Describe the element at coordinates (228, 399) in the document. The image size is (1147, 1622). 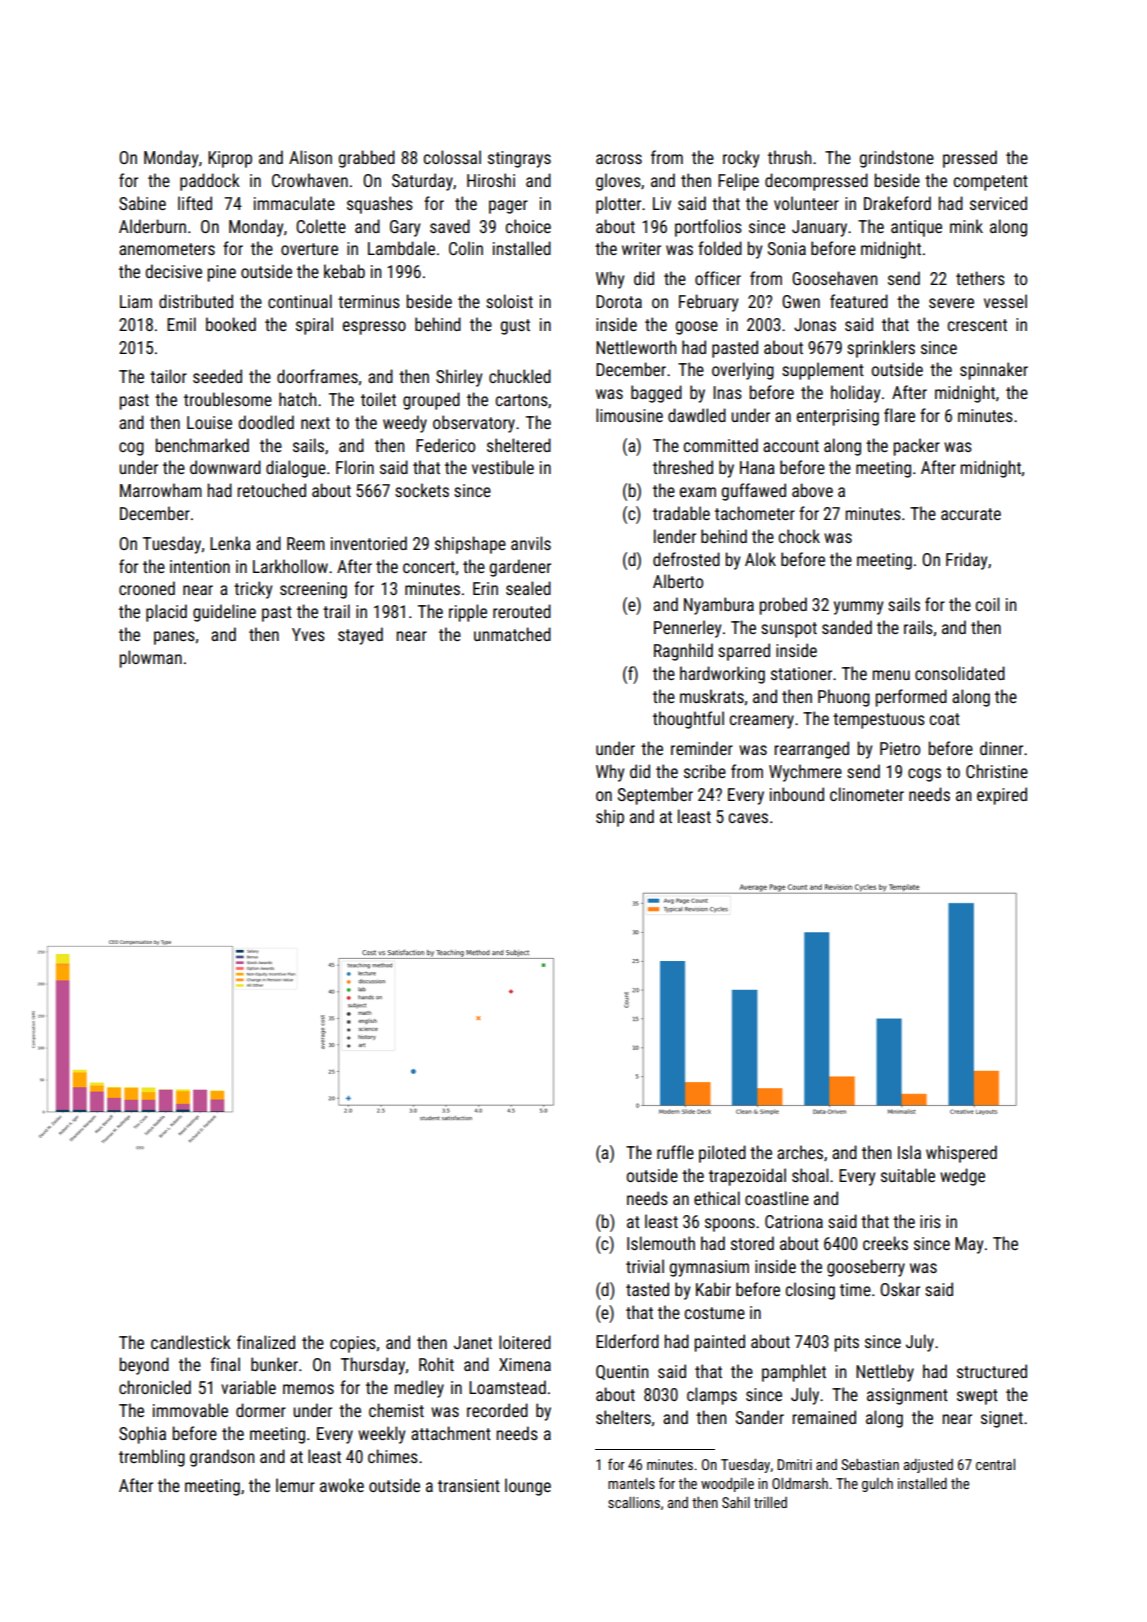
I see `troublesome` at that location.
